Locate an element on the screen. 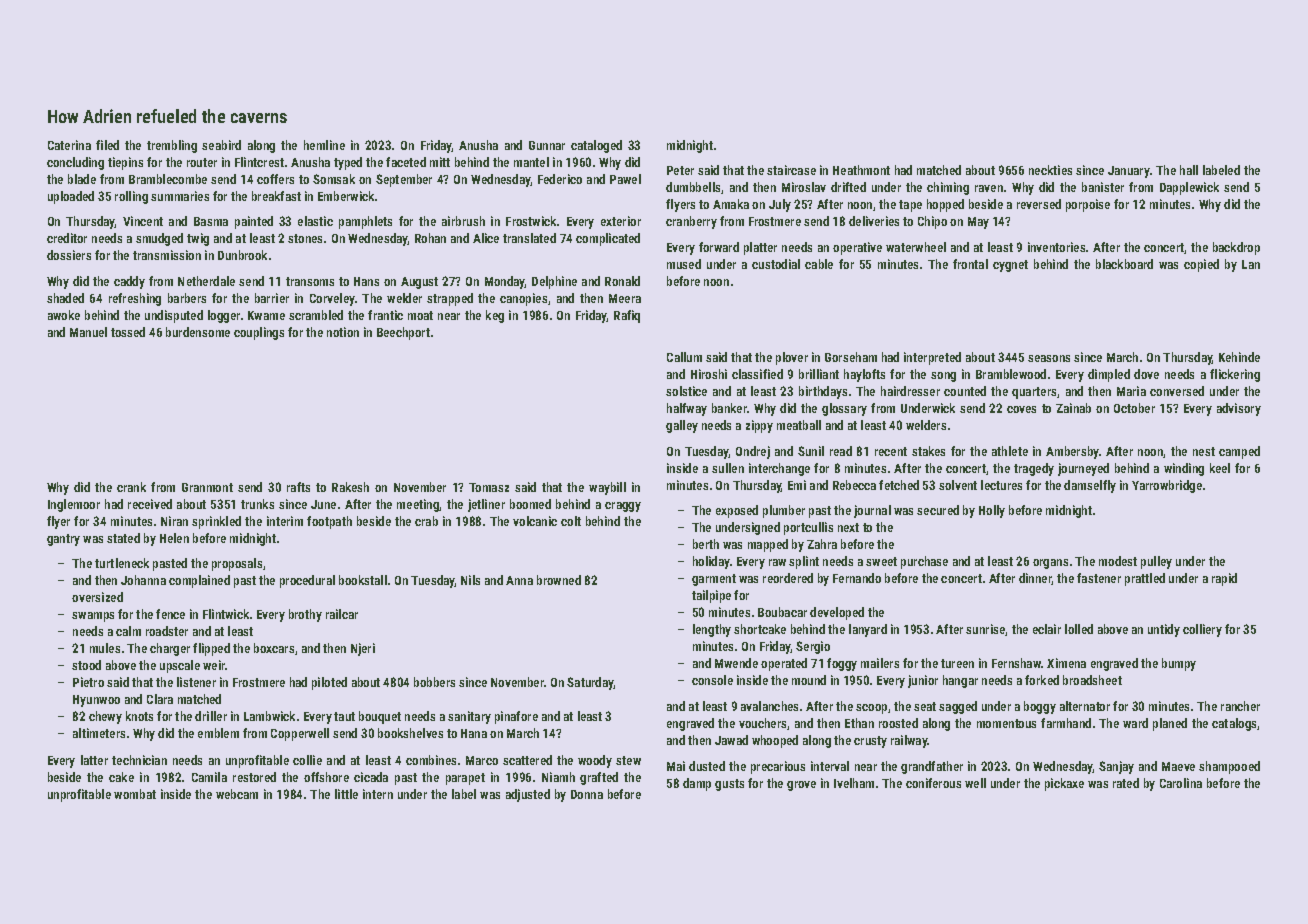  Yarrowbridge is located at coordinates (1167, 486).
